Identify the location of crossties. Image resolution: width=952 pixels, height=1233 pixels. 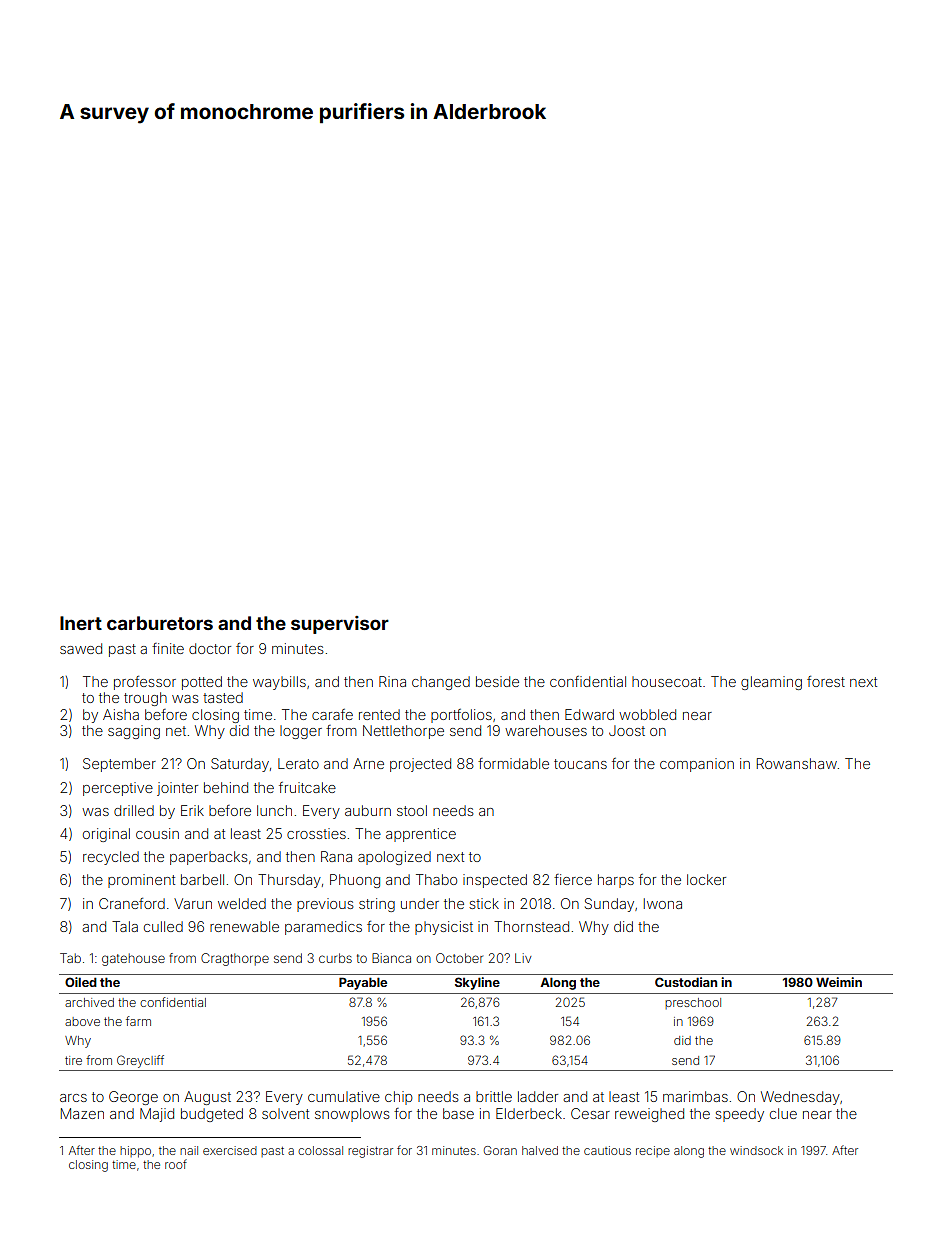
(316, 833).
